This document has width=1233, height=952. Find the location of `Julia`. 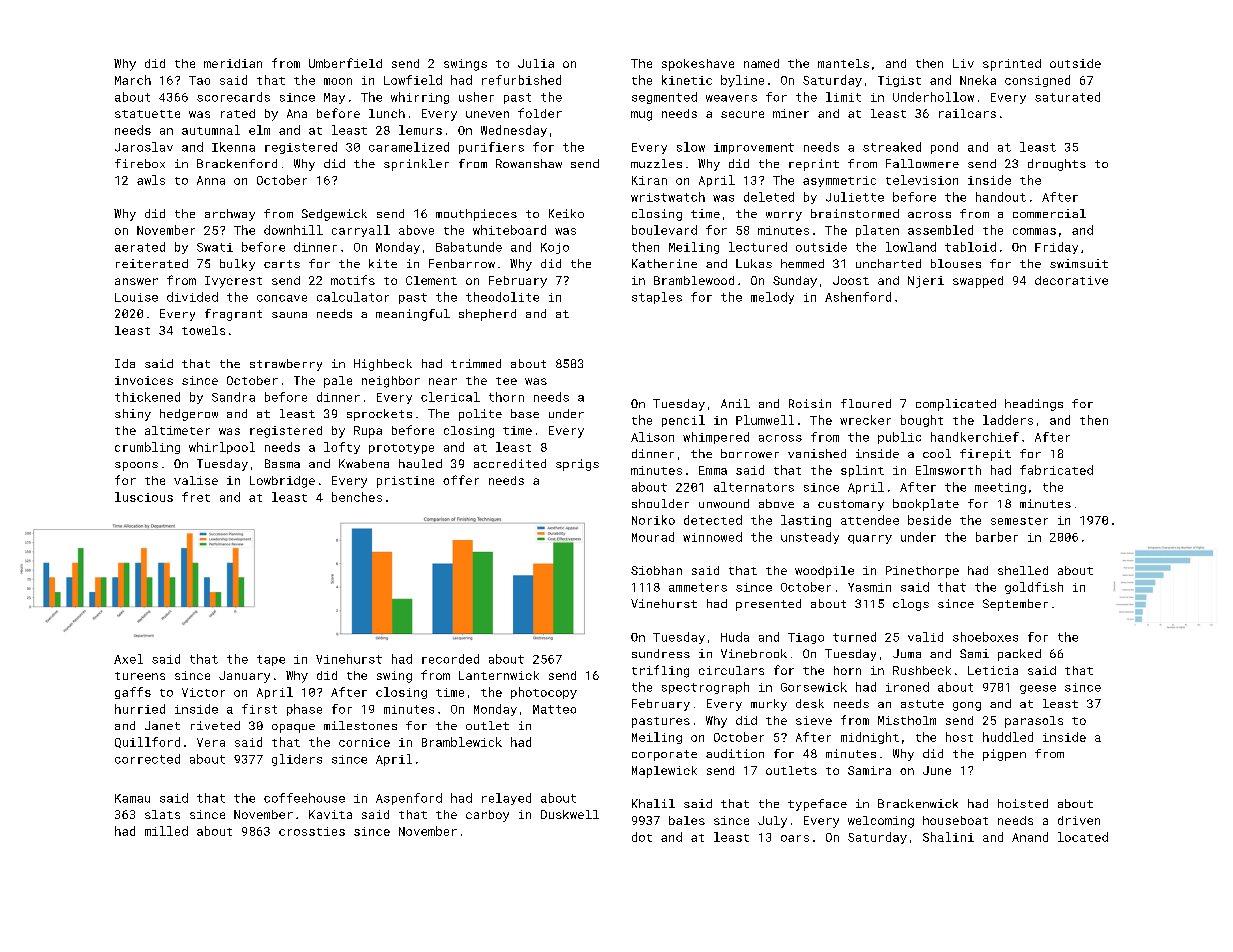

Julia is located at coordinates (536, 63).
